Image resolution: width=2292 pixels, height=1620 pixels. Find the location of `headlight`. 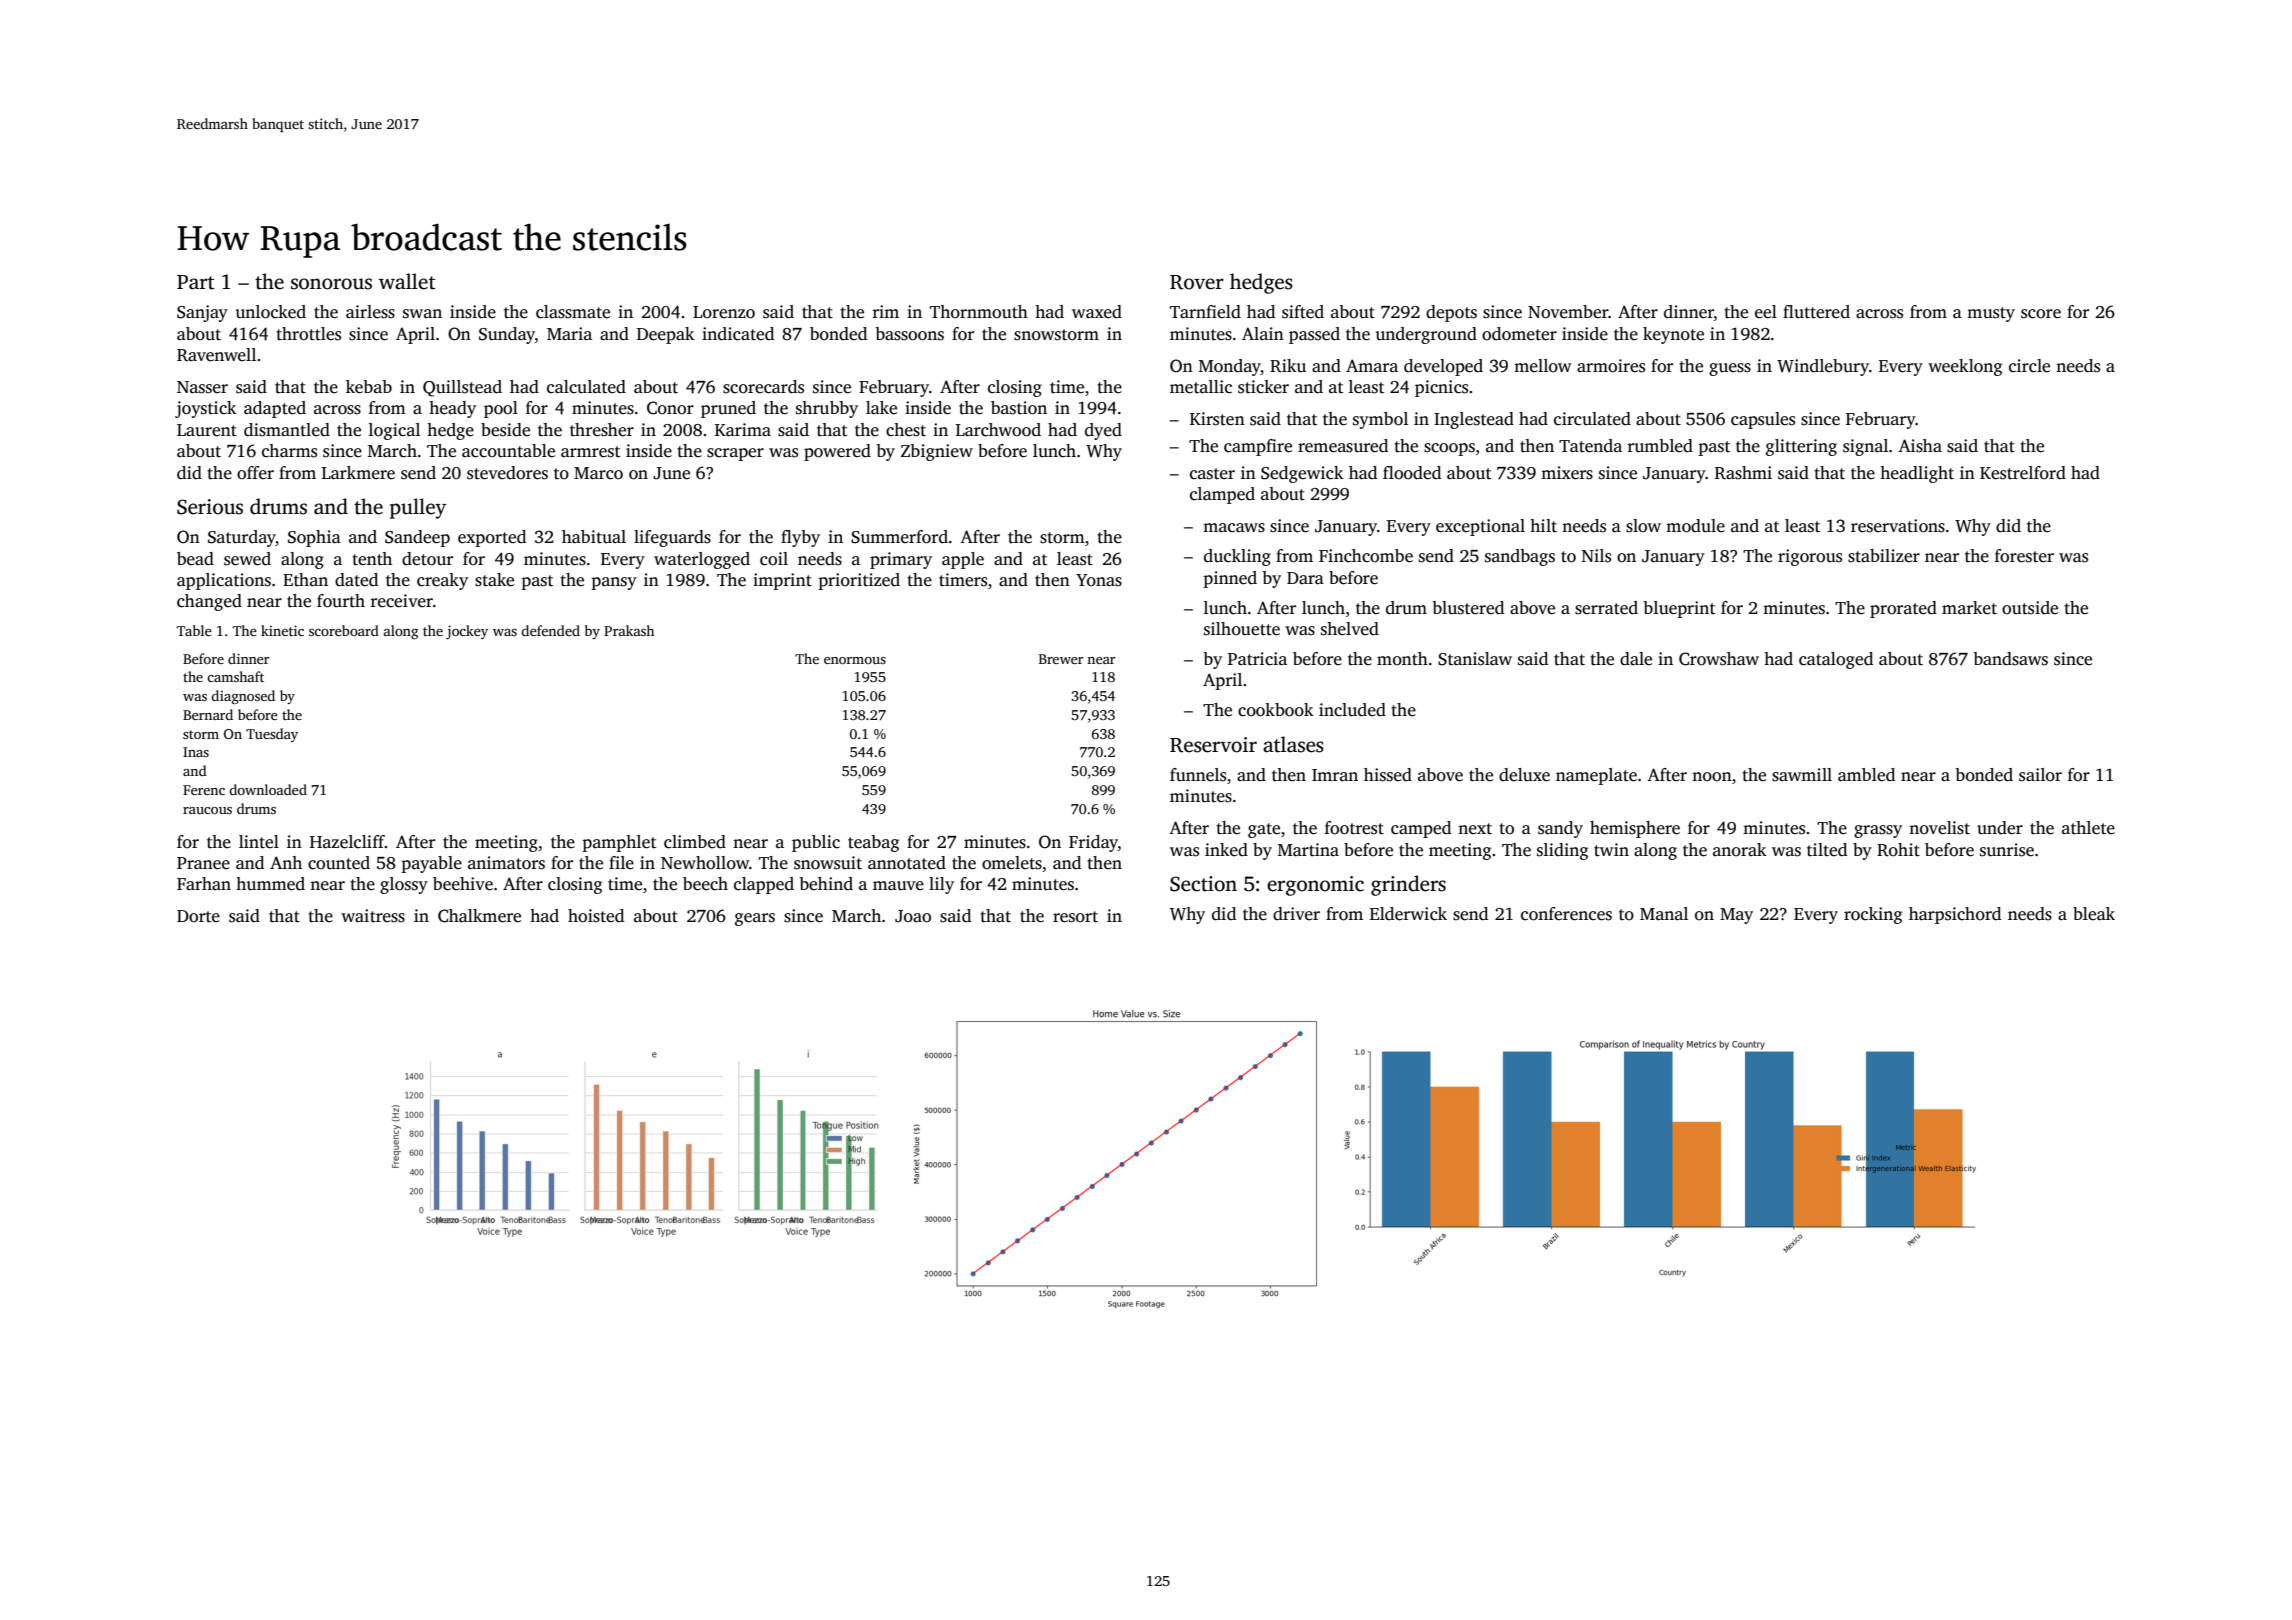

headlight is located at coordinates (1917, 474).
